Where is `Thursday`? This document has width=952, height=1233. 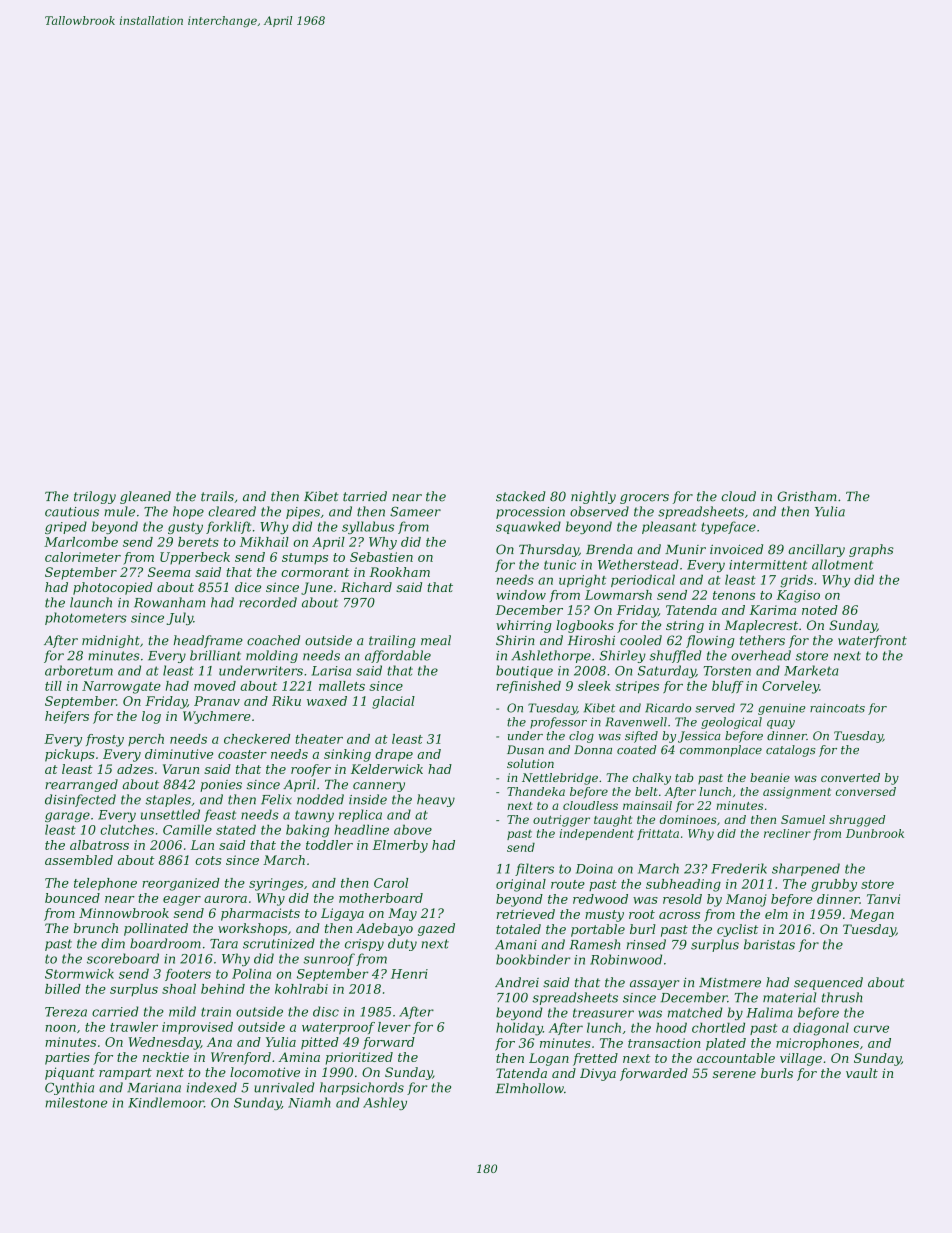 Thursday is located at coordinates (549, 550).
